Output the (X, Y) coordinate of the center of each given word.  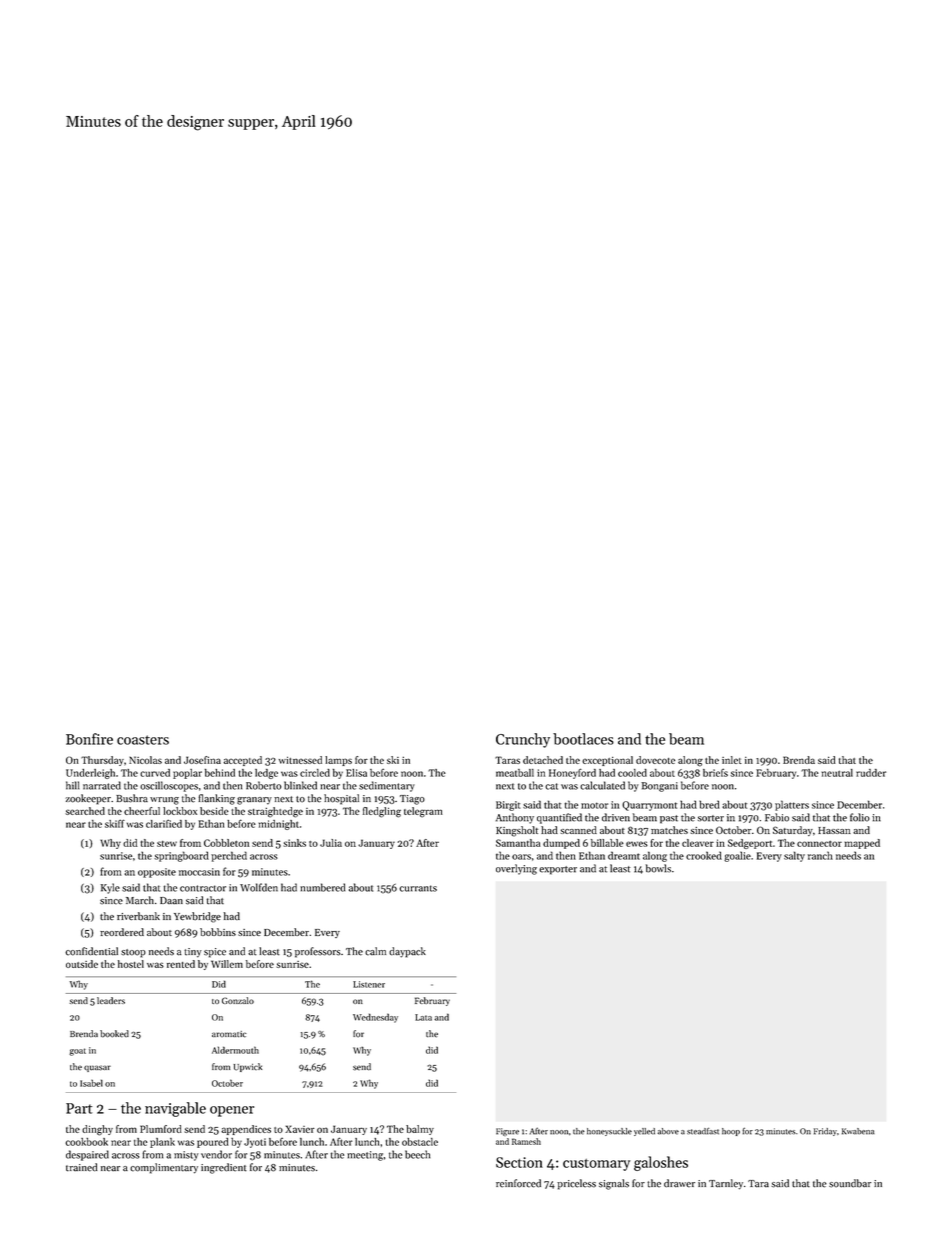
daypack (407, 952)
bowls (658, 868)
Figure (507, 1132)
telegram (423, 812)
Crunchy (523, 740)
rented (181, 964)
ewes (637, 844)
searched (85, 811)
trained (81, 1167)
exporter (558, 870)
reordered (122, 932)
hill (73, 785)
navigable (175, 1109)
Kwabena (858, 1131)
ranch (820, 855)
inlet (732, 760)
